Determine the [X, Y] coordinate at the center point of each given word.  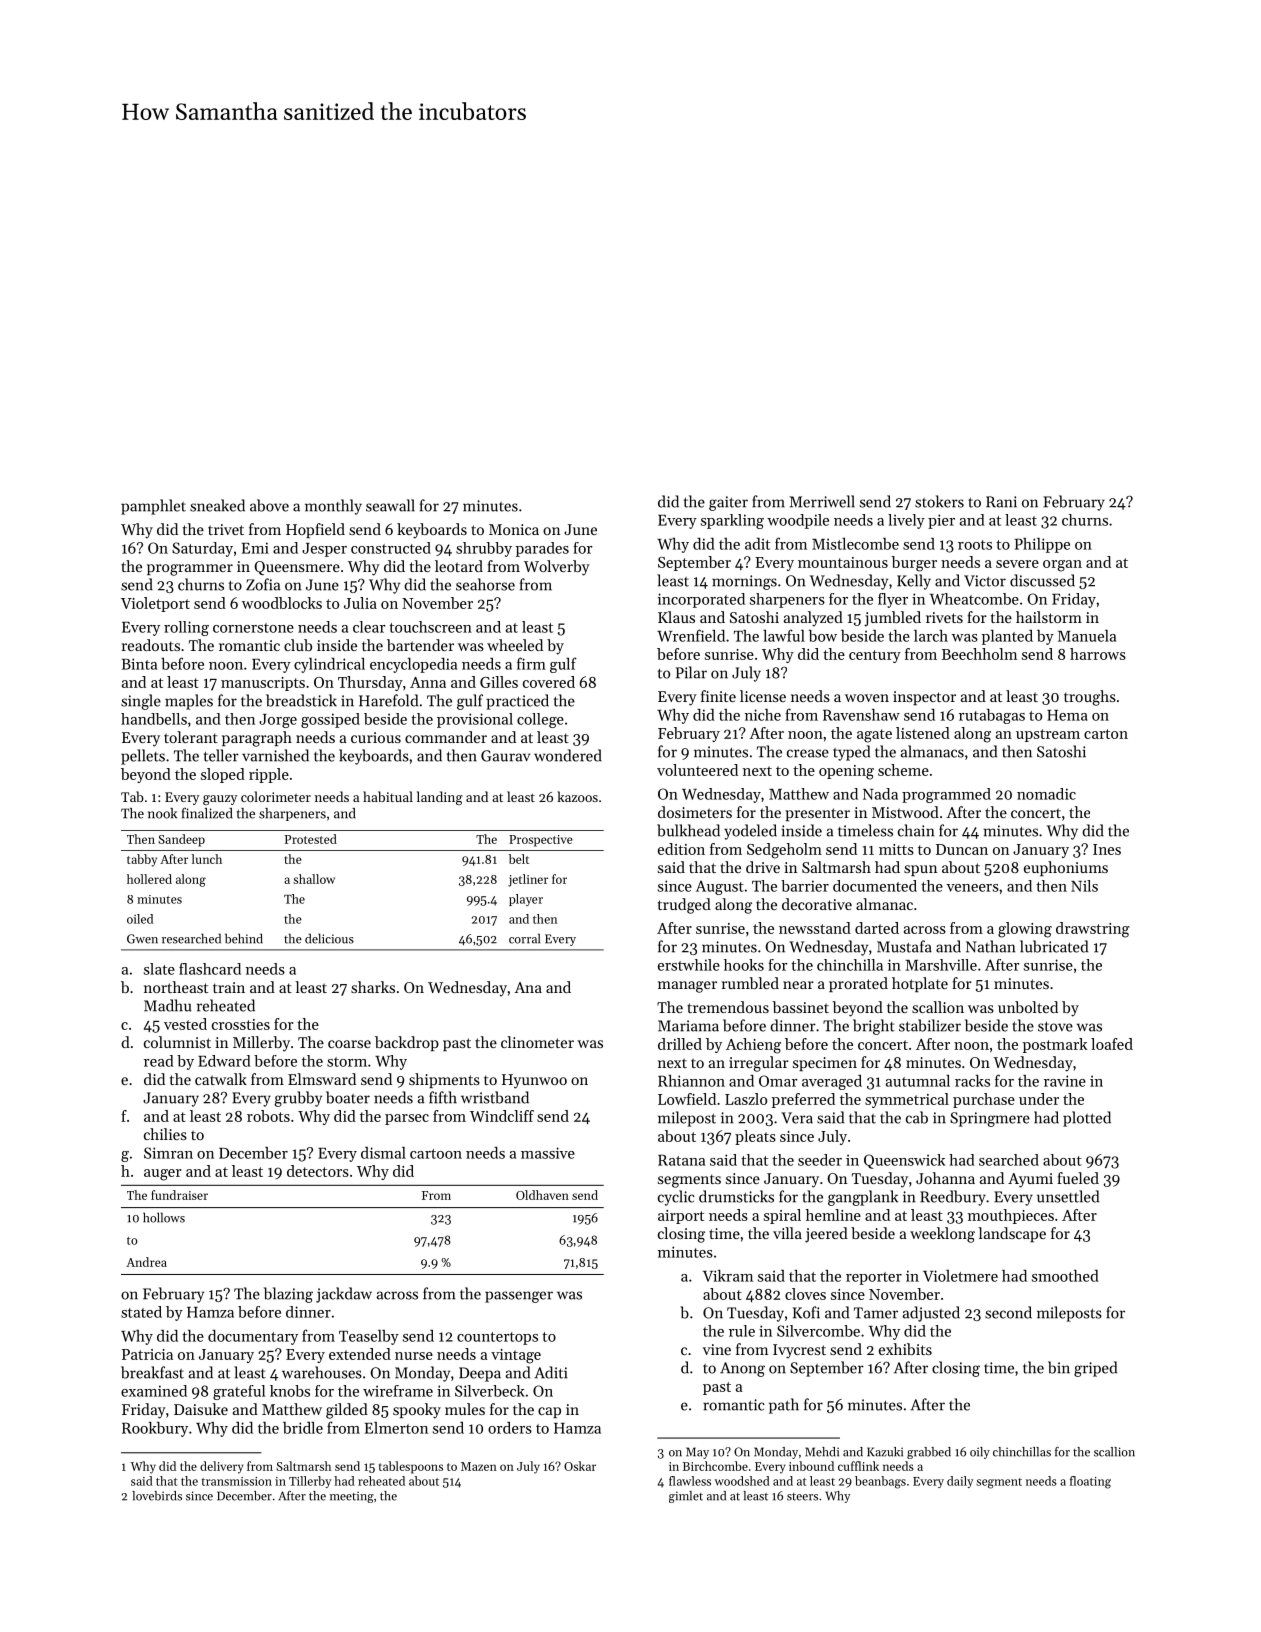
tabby [142, 860]
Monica [514, 529]
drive [763, 867]
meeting [352, 1497]
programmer [190, 570]
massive [548, 1153]
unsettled [1068, 1196]
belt [519, 859]
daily [960, 1482]
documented [875, 886]
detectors [318, 1171]
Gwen [142, 939]
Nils [1084, 886]
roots [975, 545]
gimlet [686, 1497]
